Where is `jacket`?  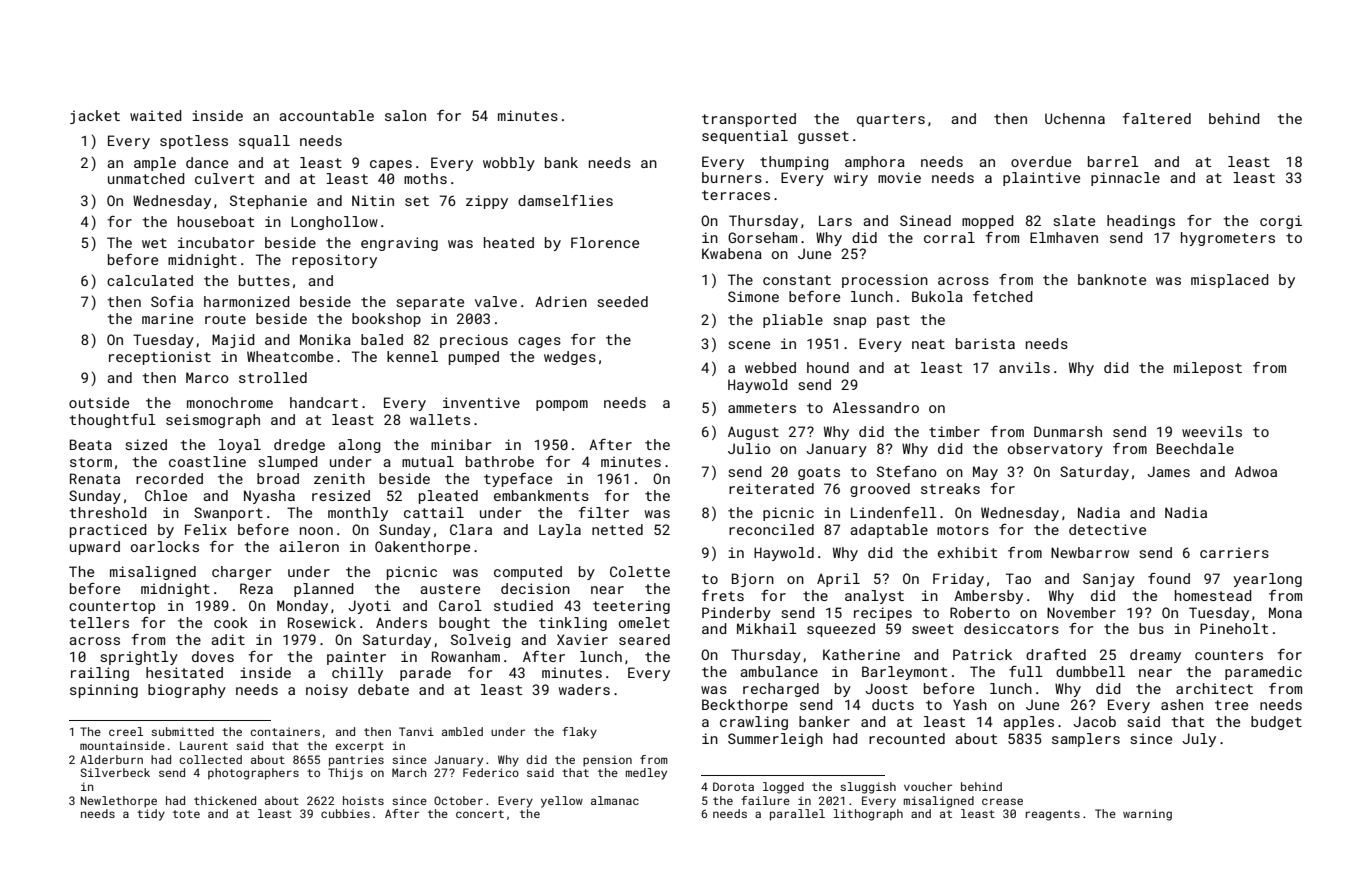 jacket is located at coordinates (95, 117).
